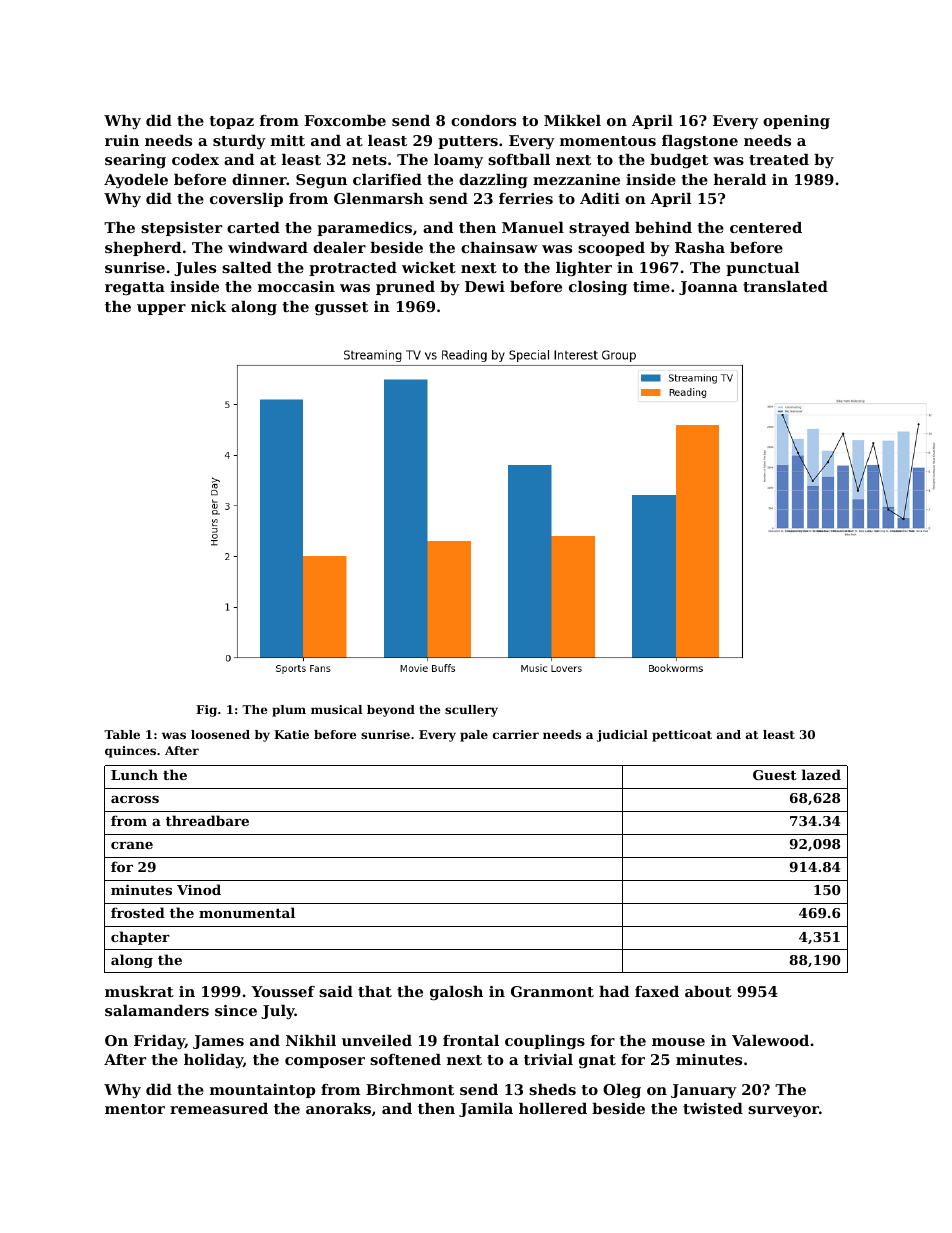 This document has width=952, height=1233. I want to click on mentor, so click(135, 1109).
